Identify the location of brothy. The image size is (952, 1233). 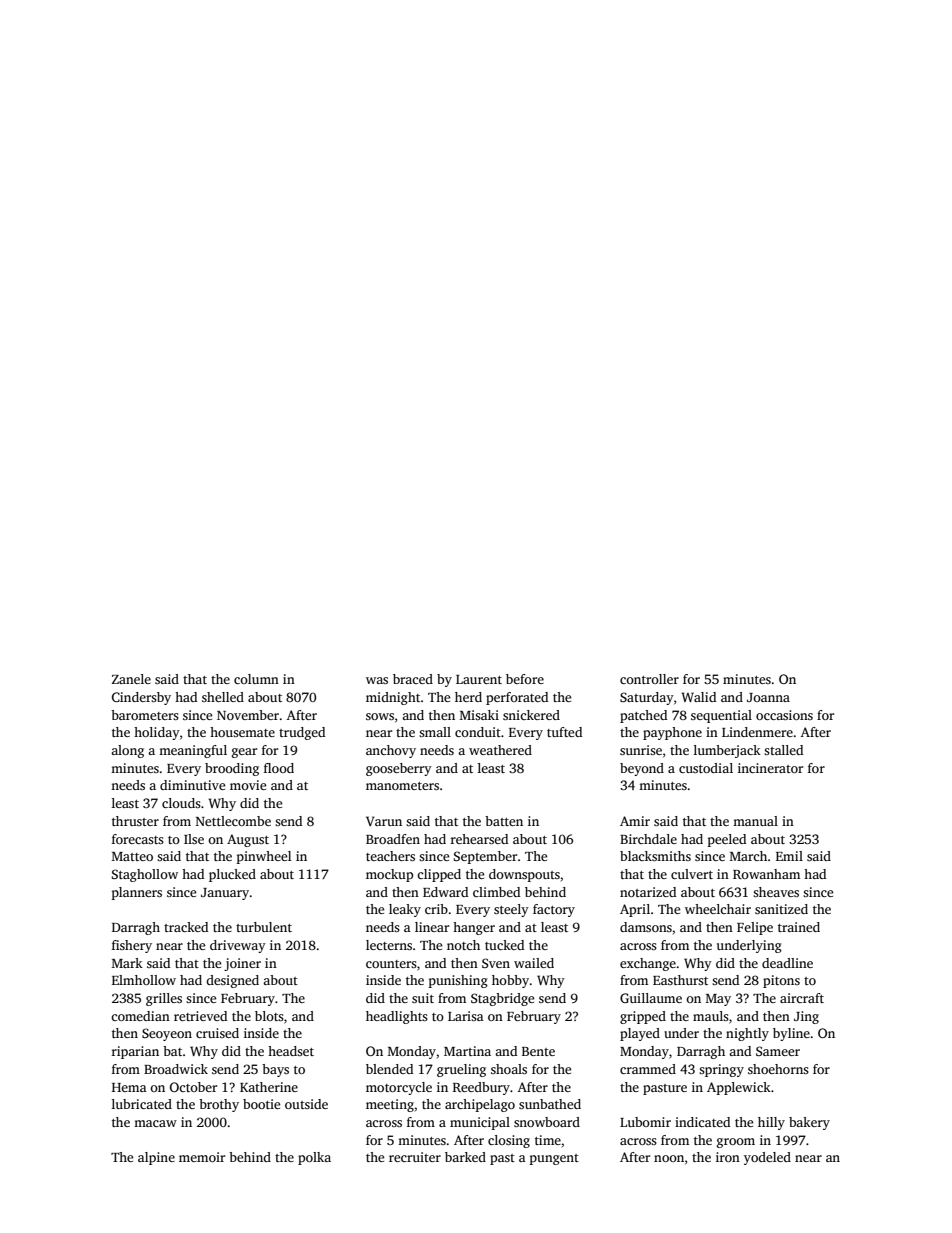
(219, 1105).
